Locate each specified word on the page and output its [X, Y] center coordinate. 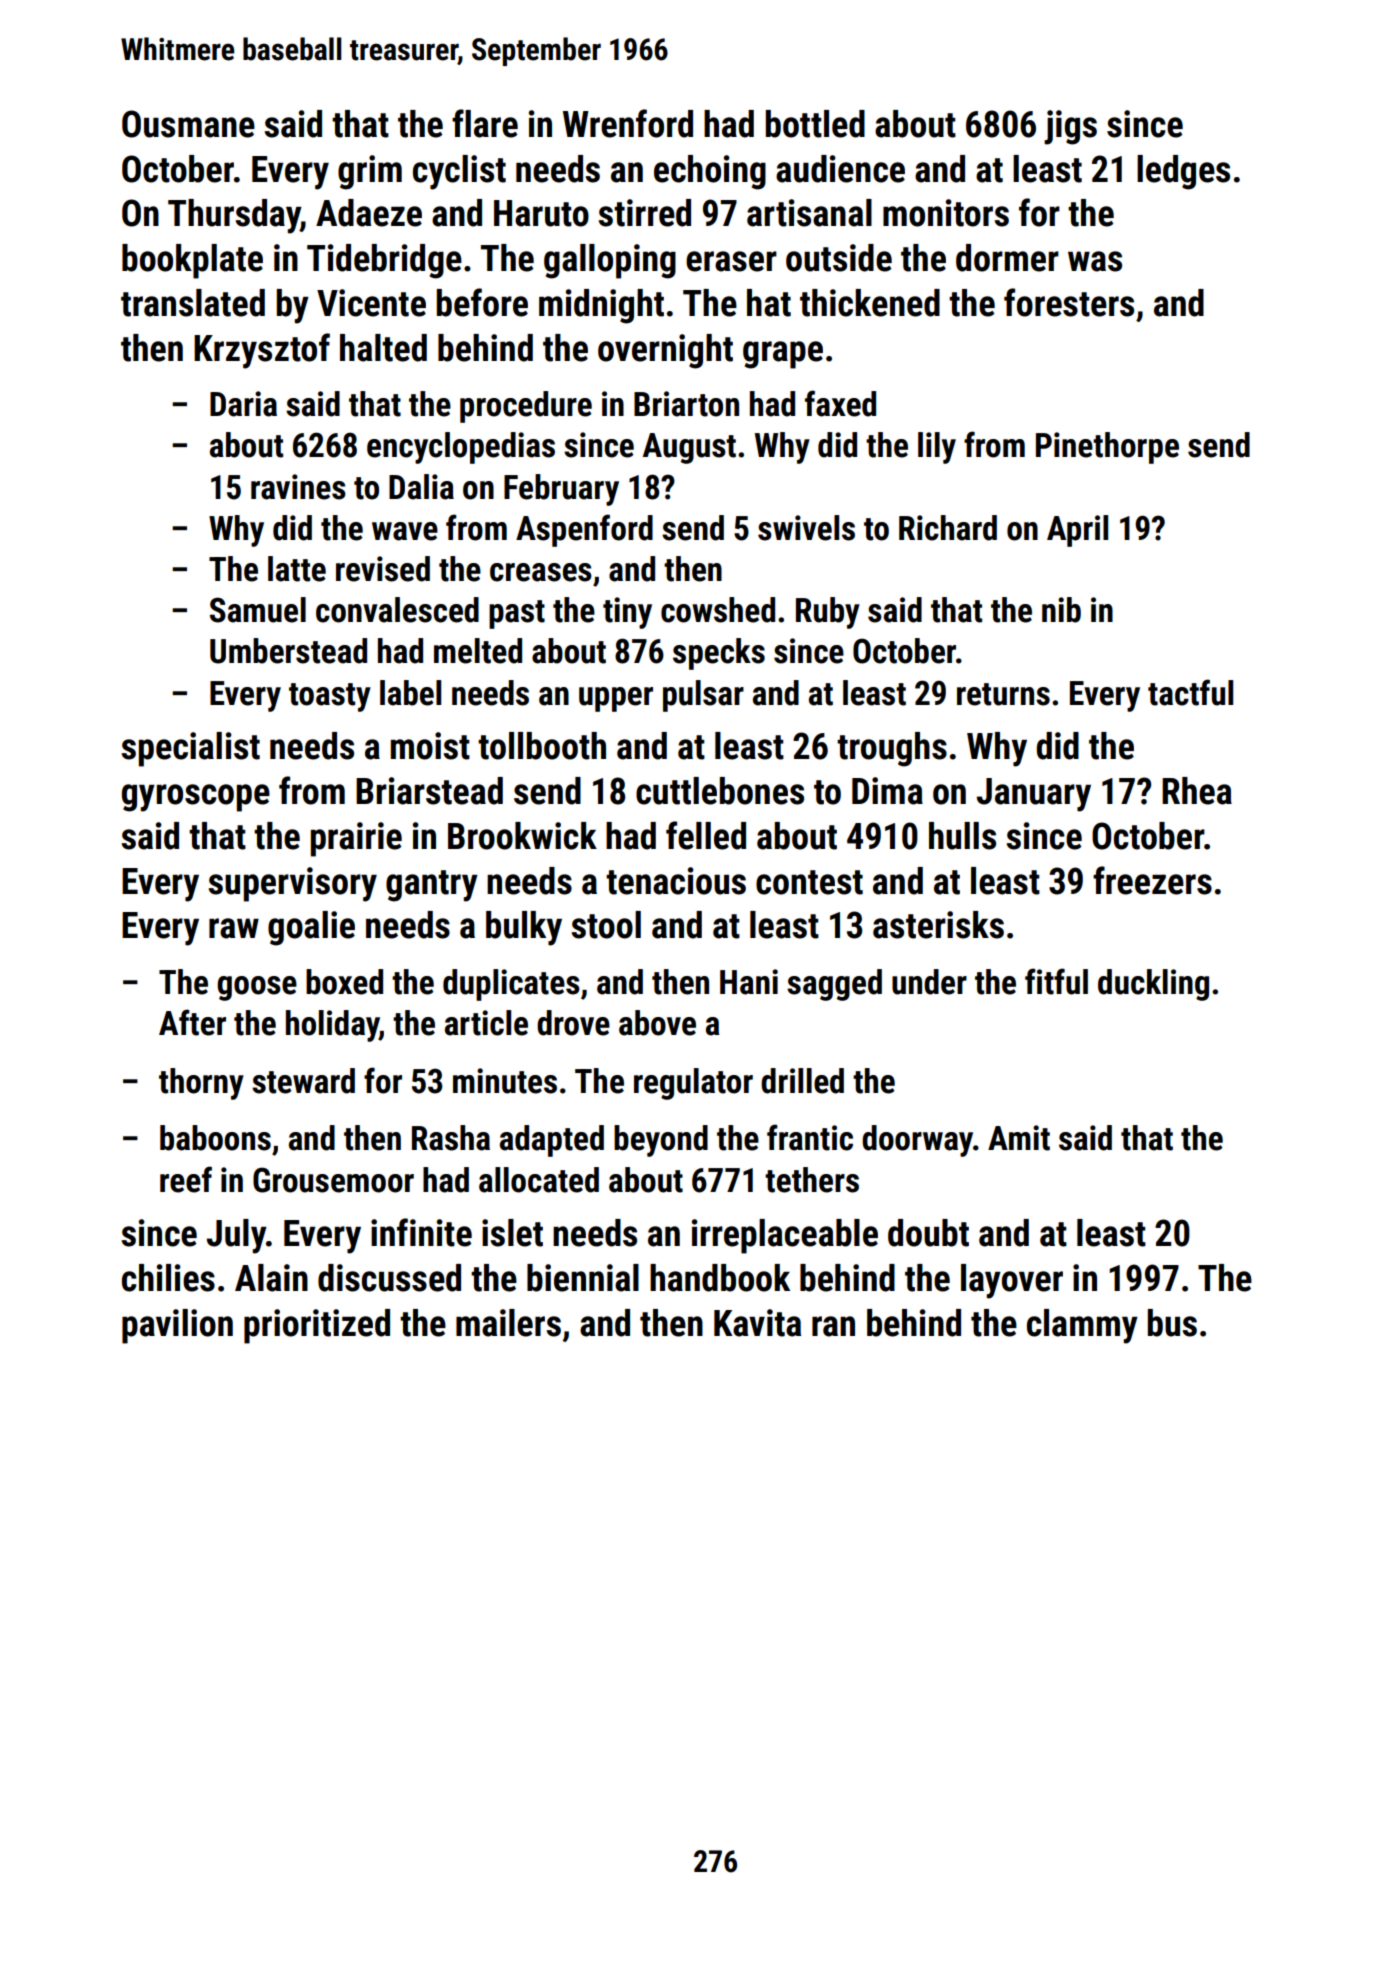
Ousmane [188, 124]
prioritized [317, 1326]
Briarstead [429, 791]
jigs [1070, 127]
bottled [815, 124]
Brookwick [522, 836]
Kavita [757, 1323]
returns [1003, 694]
